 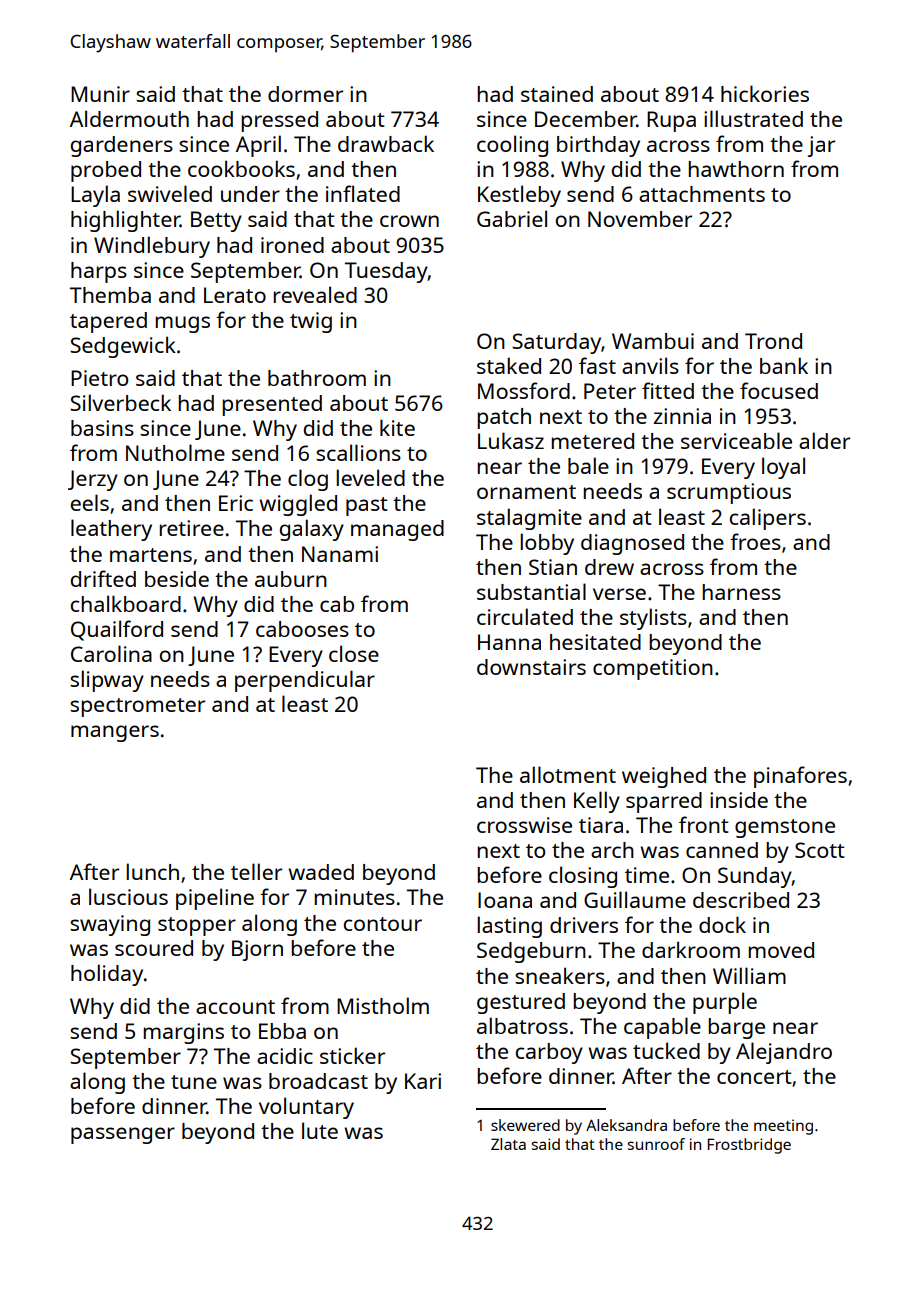 What do you see at coordinates (123, 1135) in the page?
I see `passenger` at bounding box center [123, 1135].
